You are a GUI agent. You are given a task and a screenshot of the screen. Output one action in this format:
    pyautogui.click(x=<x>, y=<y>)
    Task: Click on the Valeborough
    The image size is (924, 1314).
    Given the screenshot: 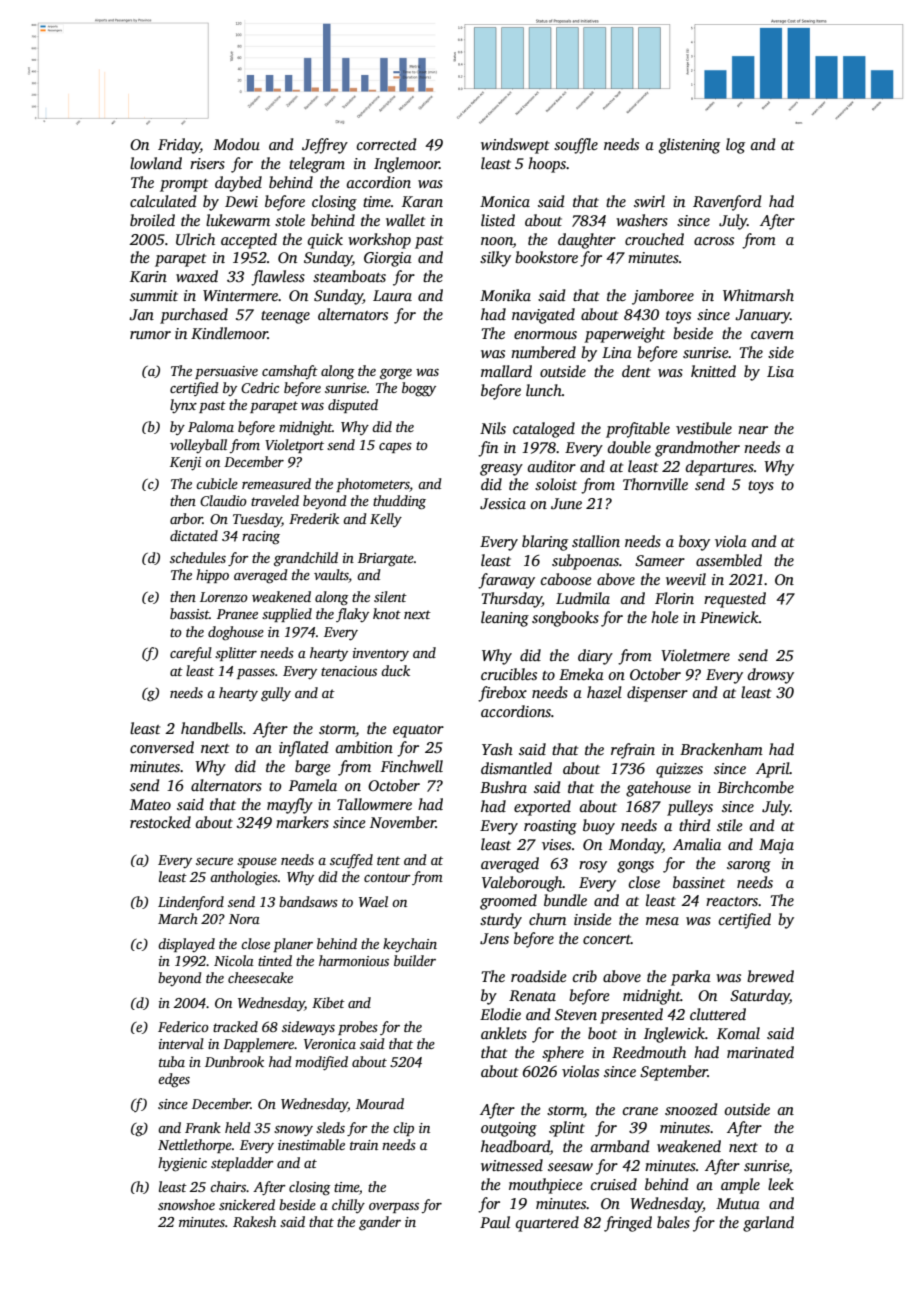 What is the action you would take?
    pyautogui.click(x=522, y=884)
